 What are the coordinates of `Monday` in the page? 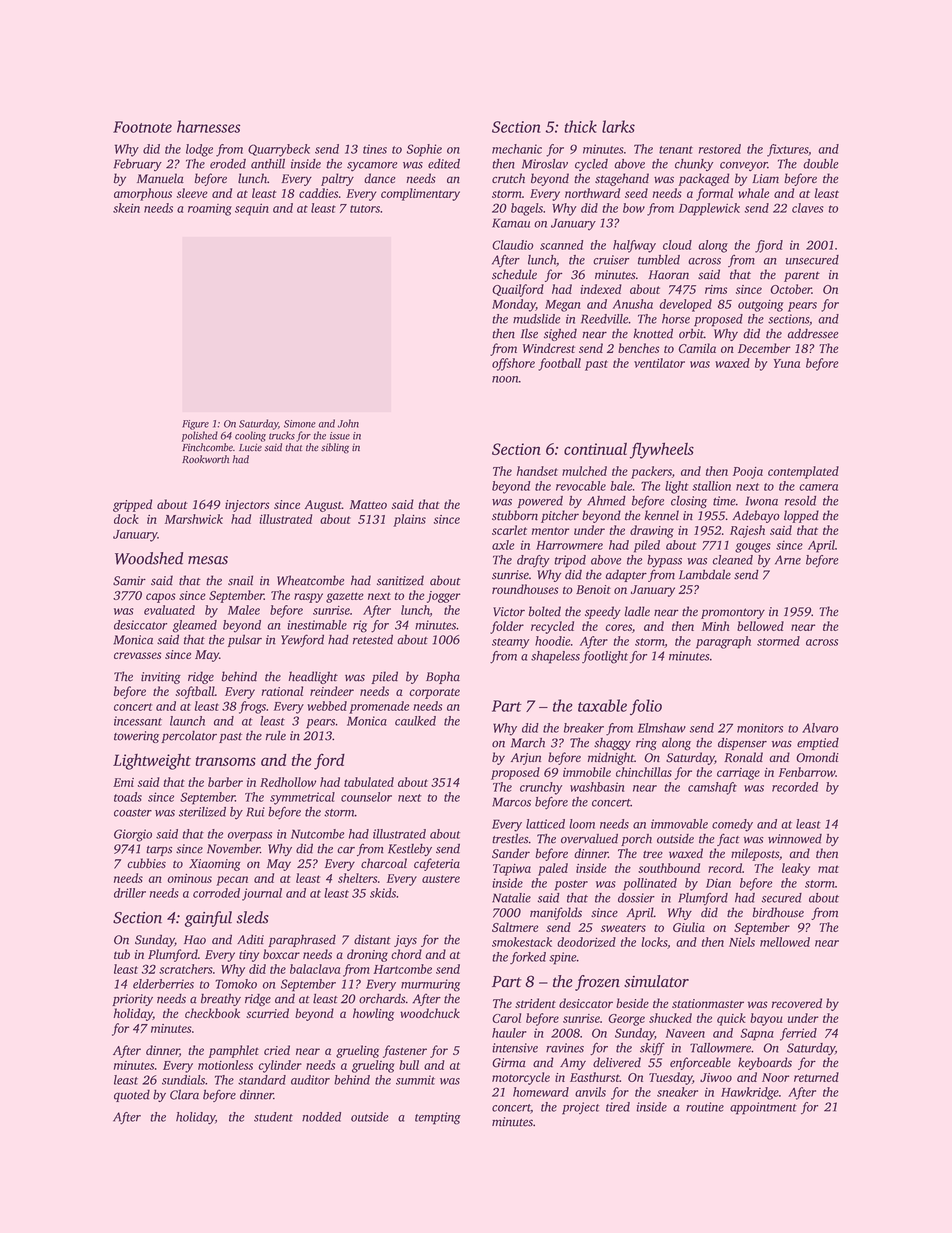 It's located at (514, 305).
